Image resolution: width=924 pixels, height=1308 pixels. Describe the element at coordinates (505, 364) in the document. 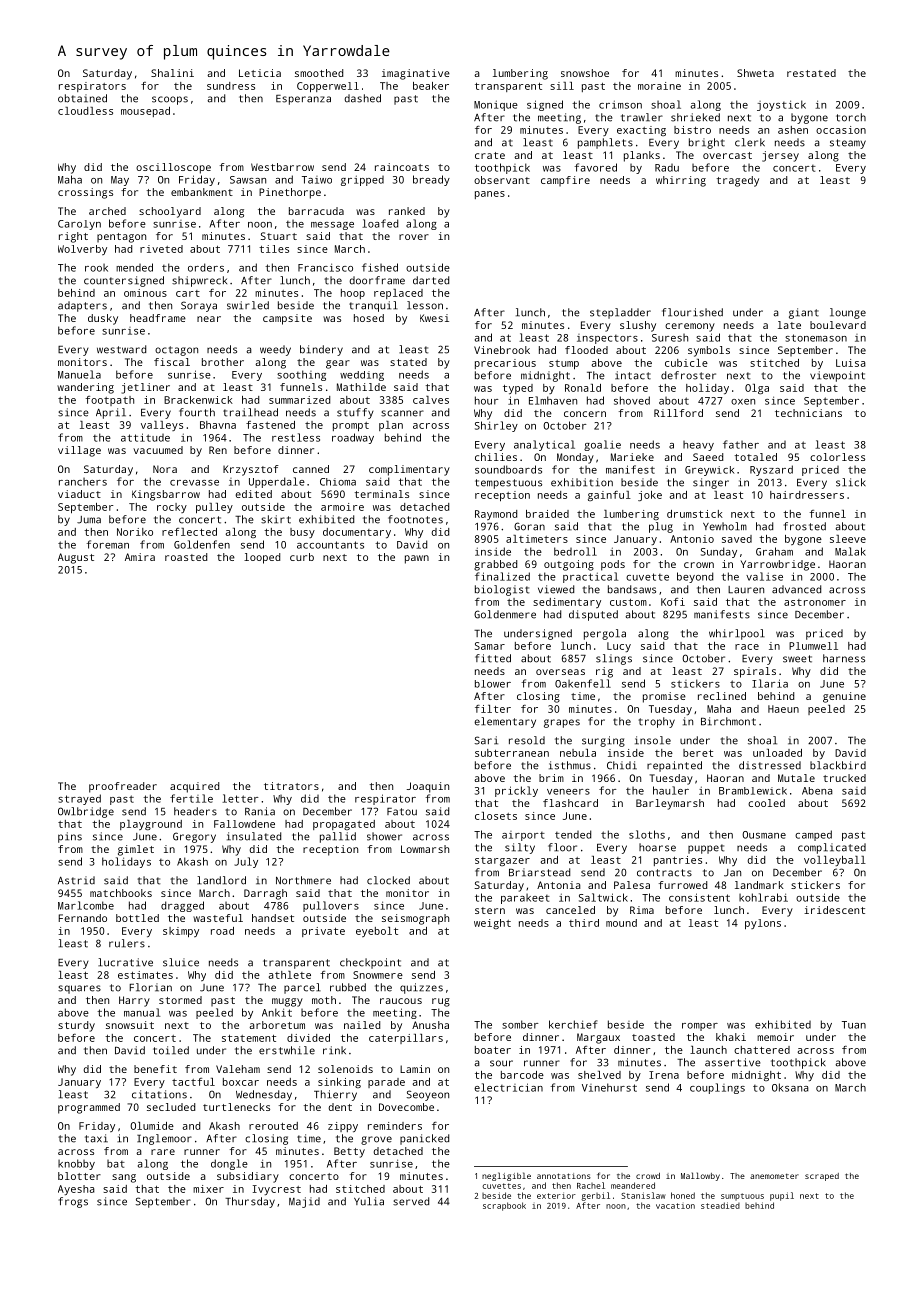

I see `precarious` at that location.
